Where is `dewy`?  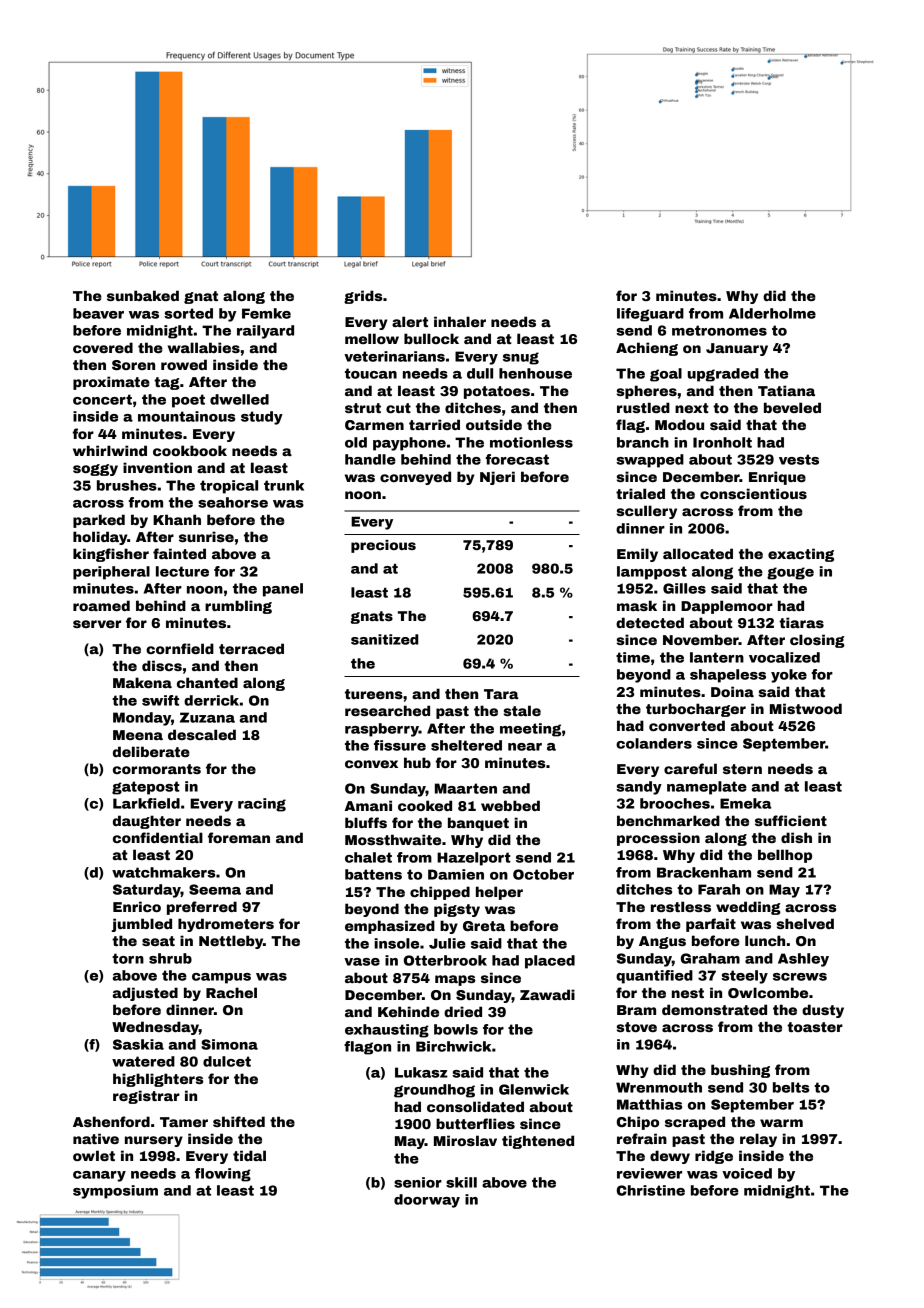
dewy is located at coordinates (670, 1157).
